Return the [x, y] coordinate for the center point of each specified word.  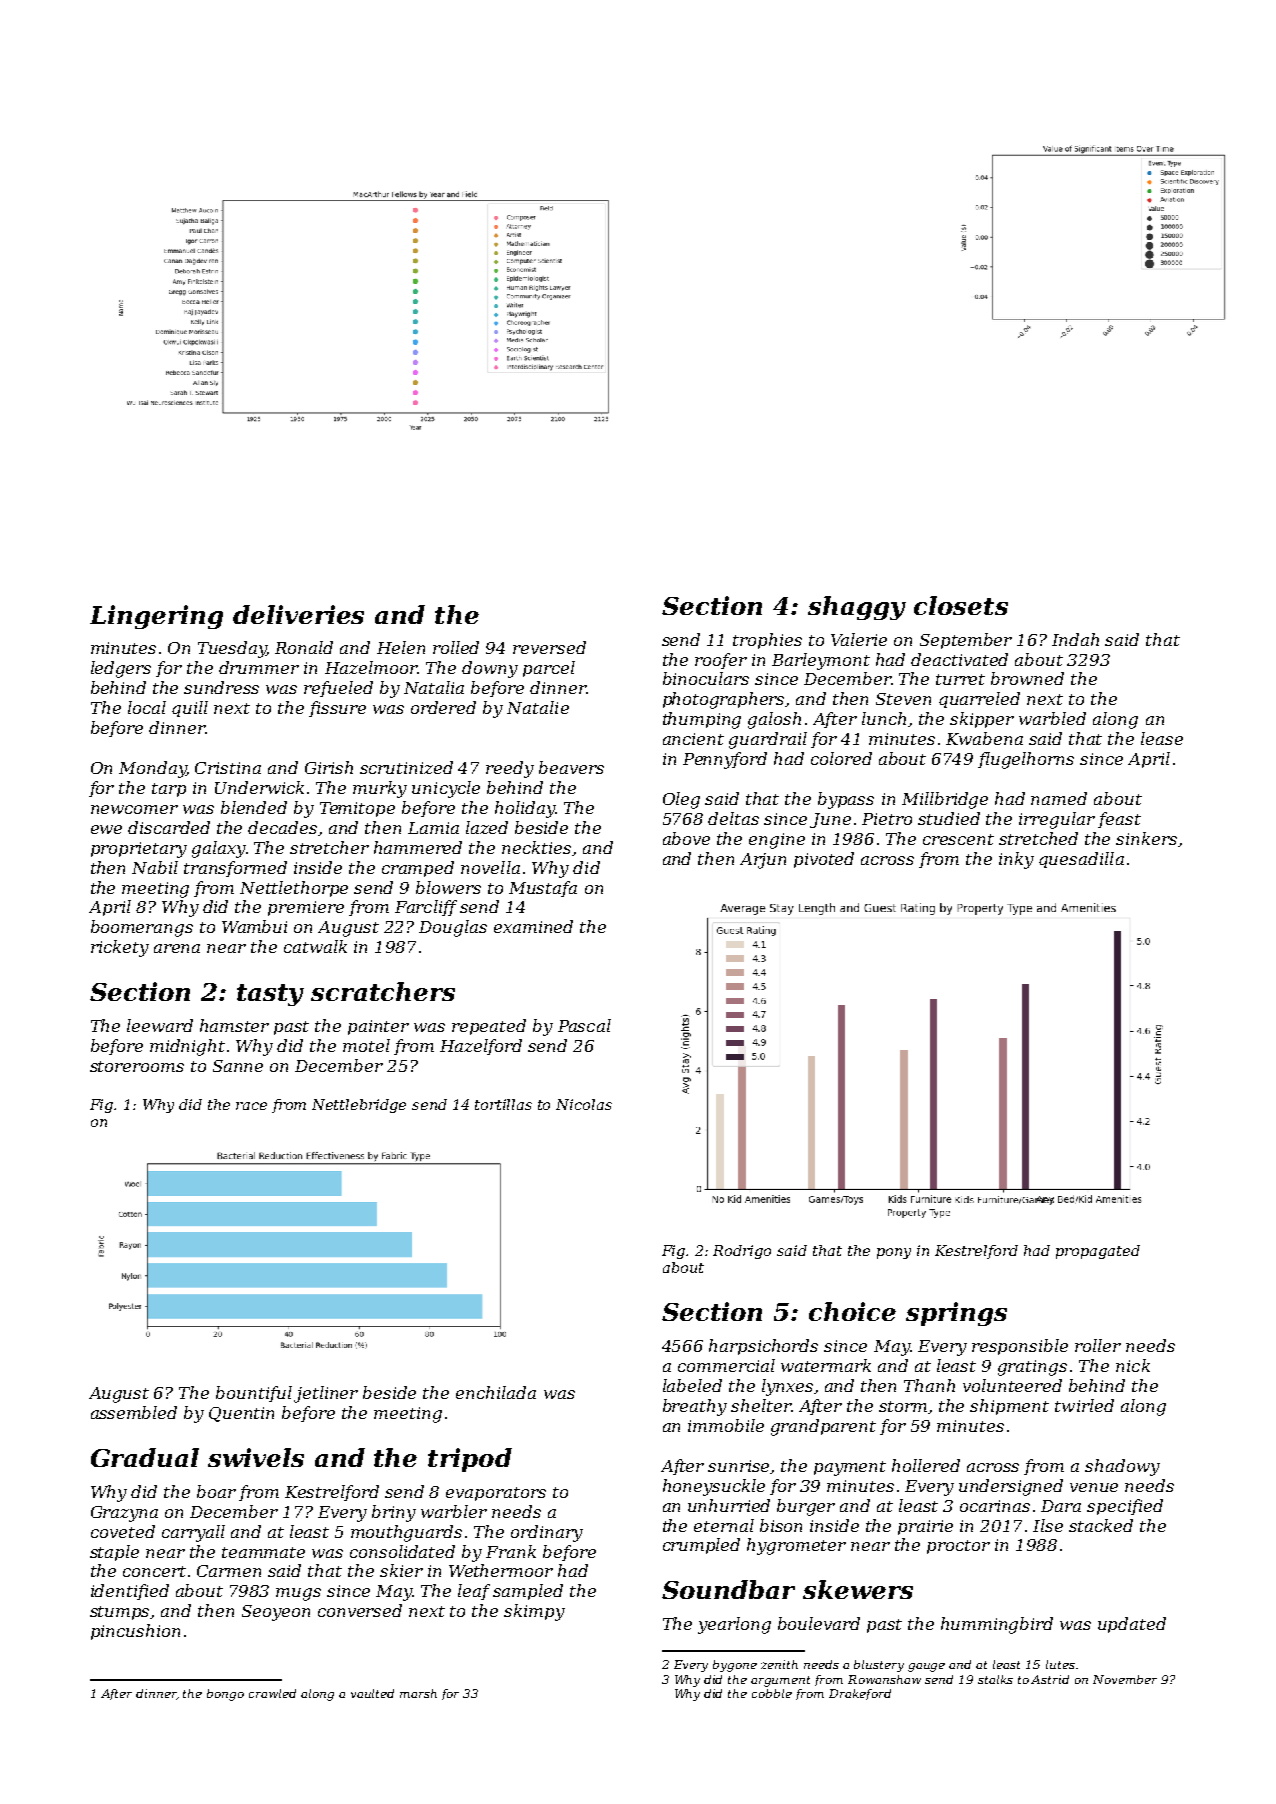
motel [366, 1045]
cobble [772, 1693]
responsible [1020, 1347]
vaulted [372, 1693]
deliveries [298, 614]
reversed [549, 647]
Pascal [584, 1025]
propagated [1098, 1252]
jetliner [326, 1394]
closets [961, 605]
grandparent [823, 1427]
